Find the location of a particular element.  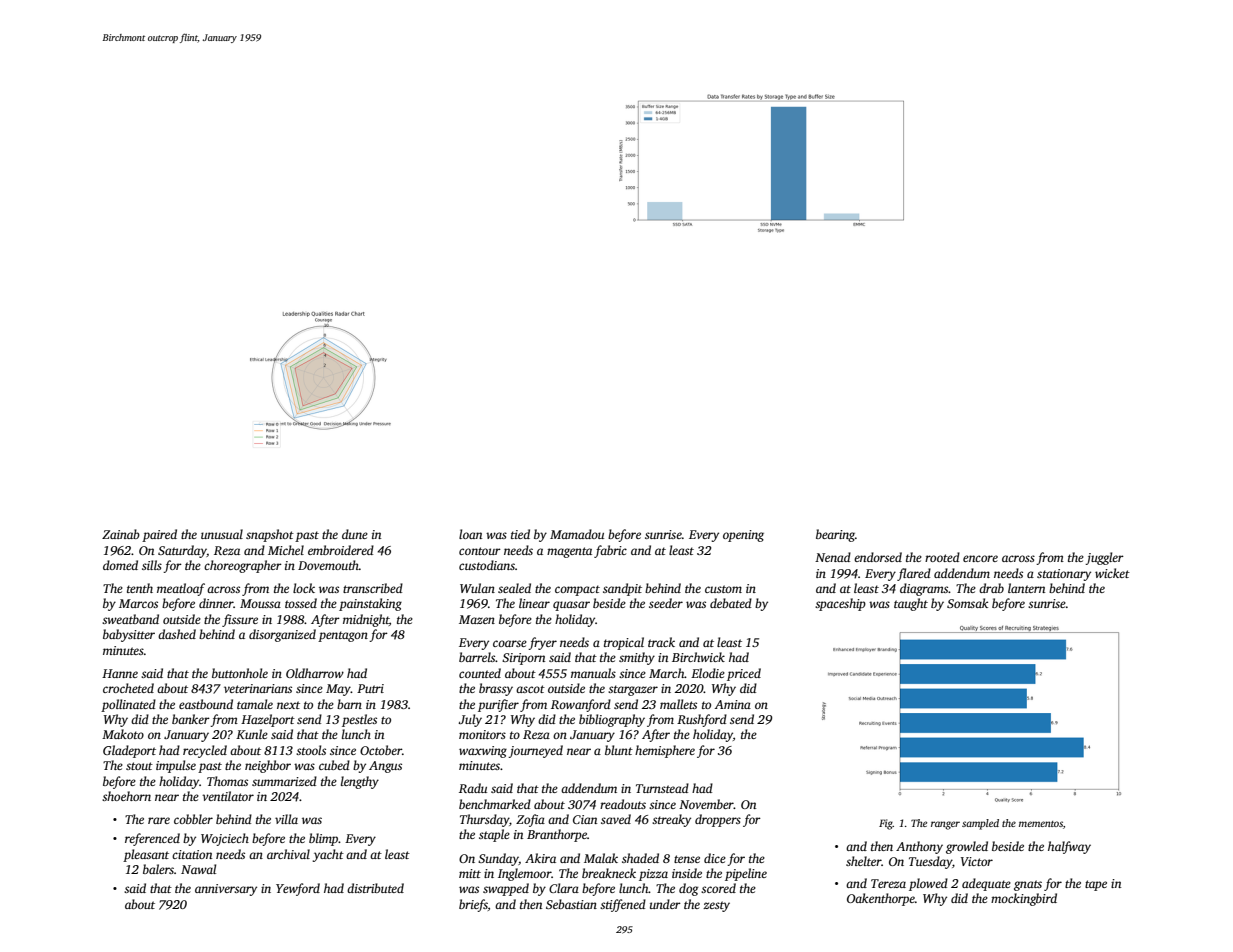

bearing is located at coordinates (835, 535).
